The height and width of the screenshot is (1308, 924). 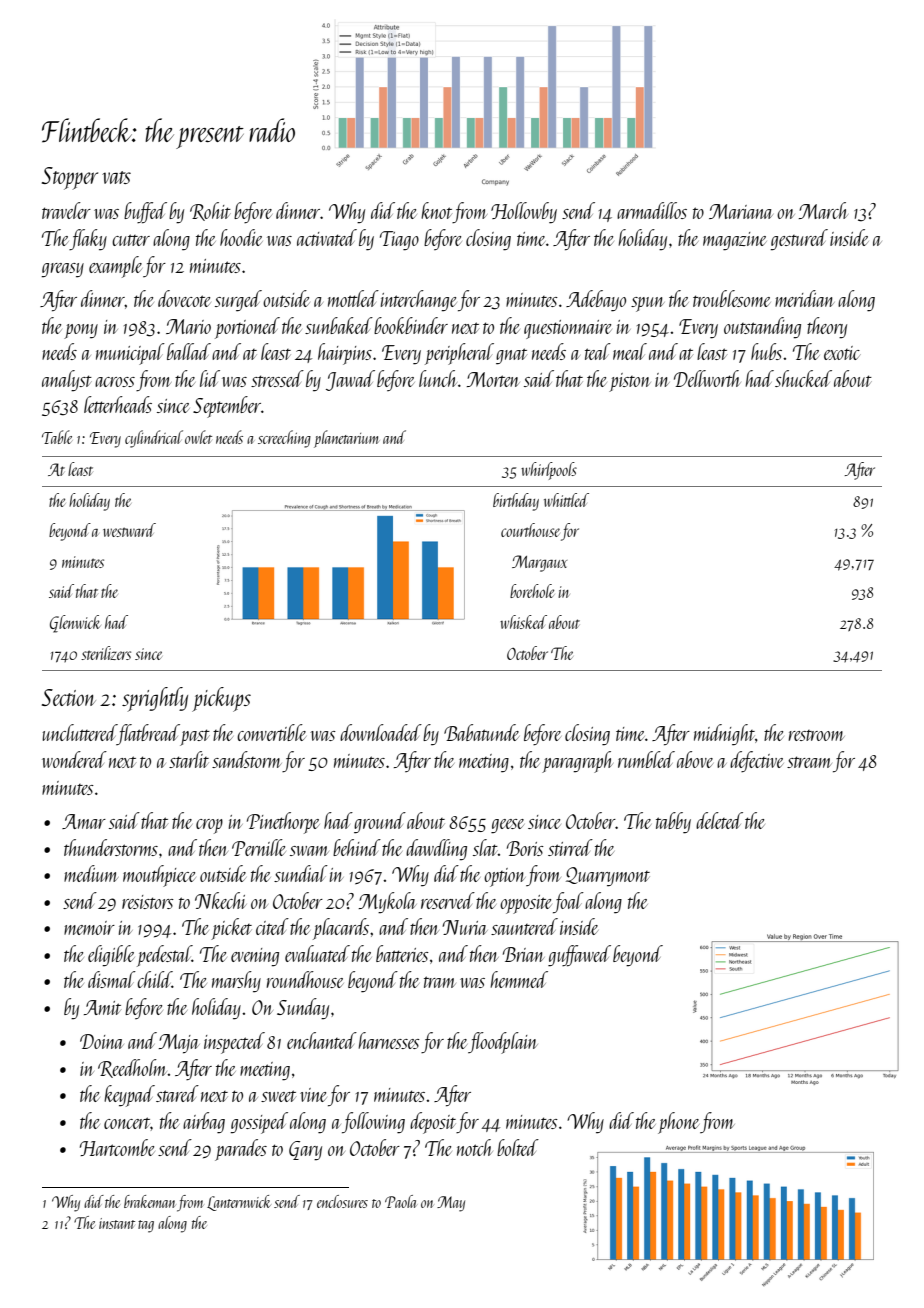 What do you see at coordinates (115, 267) in the screenshot?
I see `example` at bounding box center [115, 267].
